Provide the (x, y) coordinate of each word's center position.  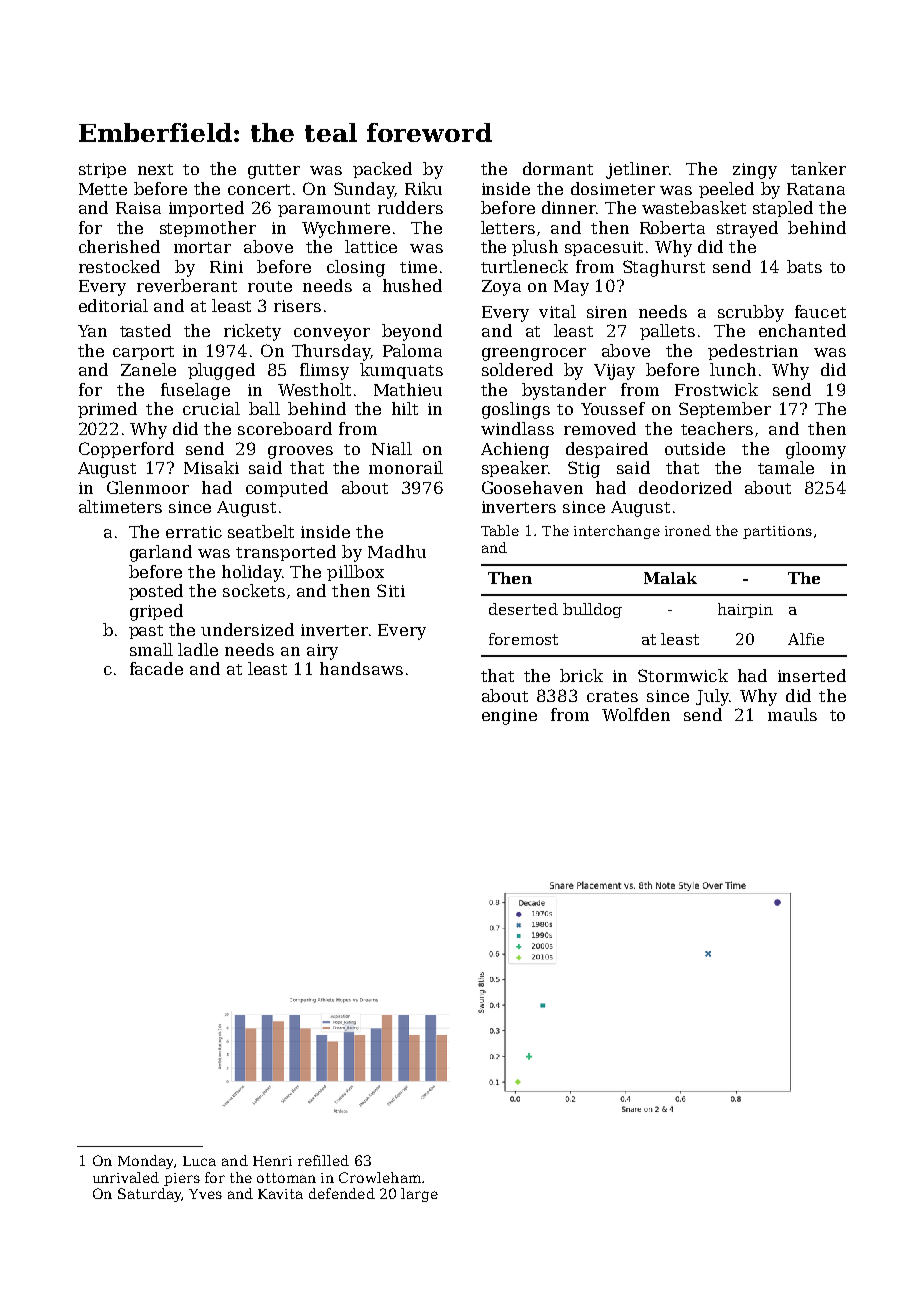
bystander (564, 391)
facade (156, 668)
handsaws (361, 668)
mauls (792, 714)
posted (156, 592)
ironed (688, 530)
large (419, 1195)
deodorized (685, 487)
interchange (617, 532)
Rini (226, 267)
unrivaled (126, 1177)
